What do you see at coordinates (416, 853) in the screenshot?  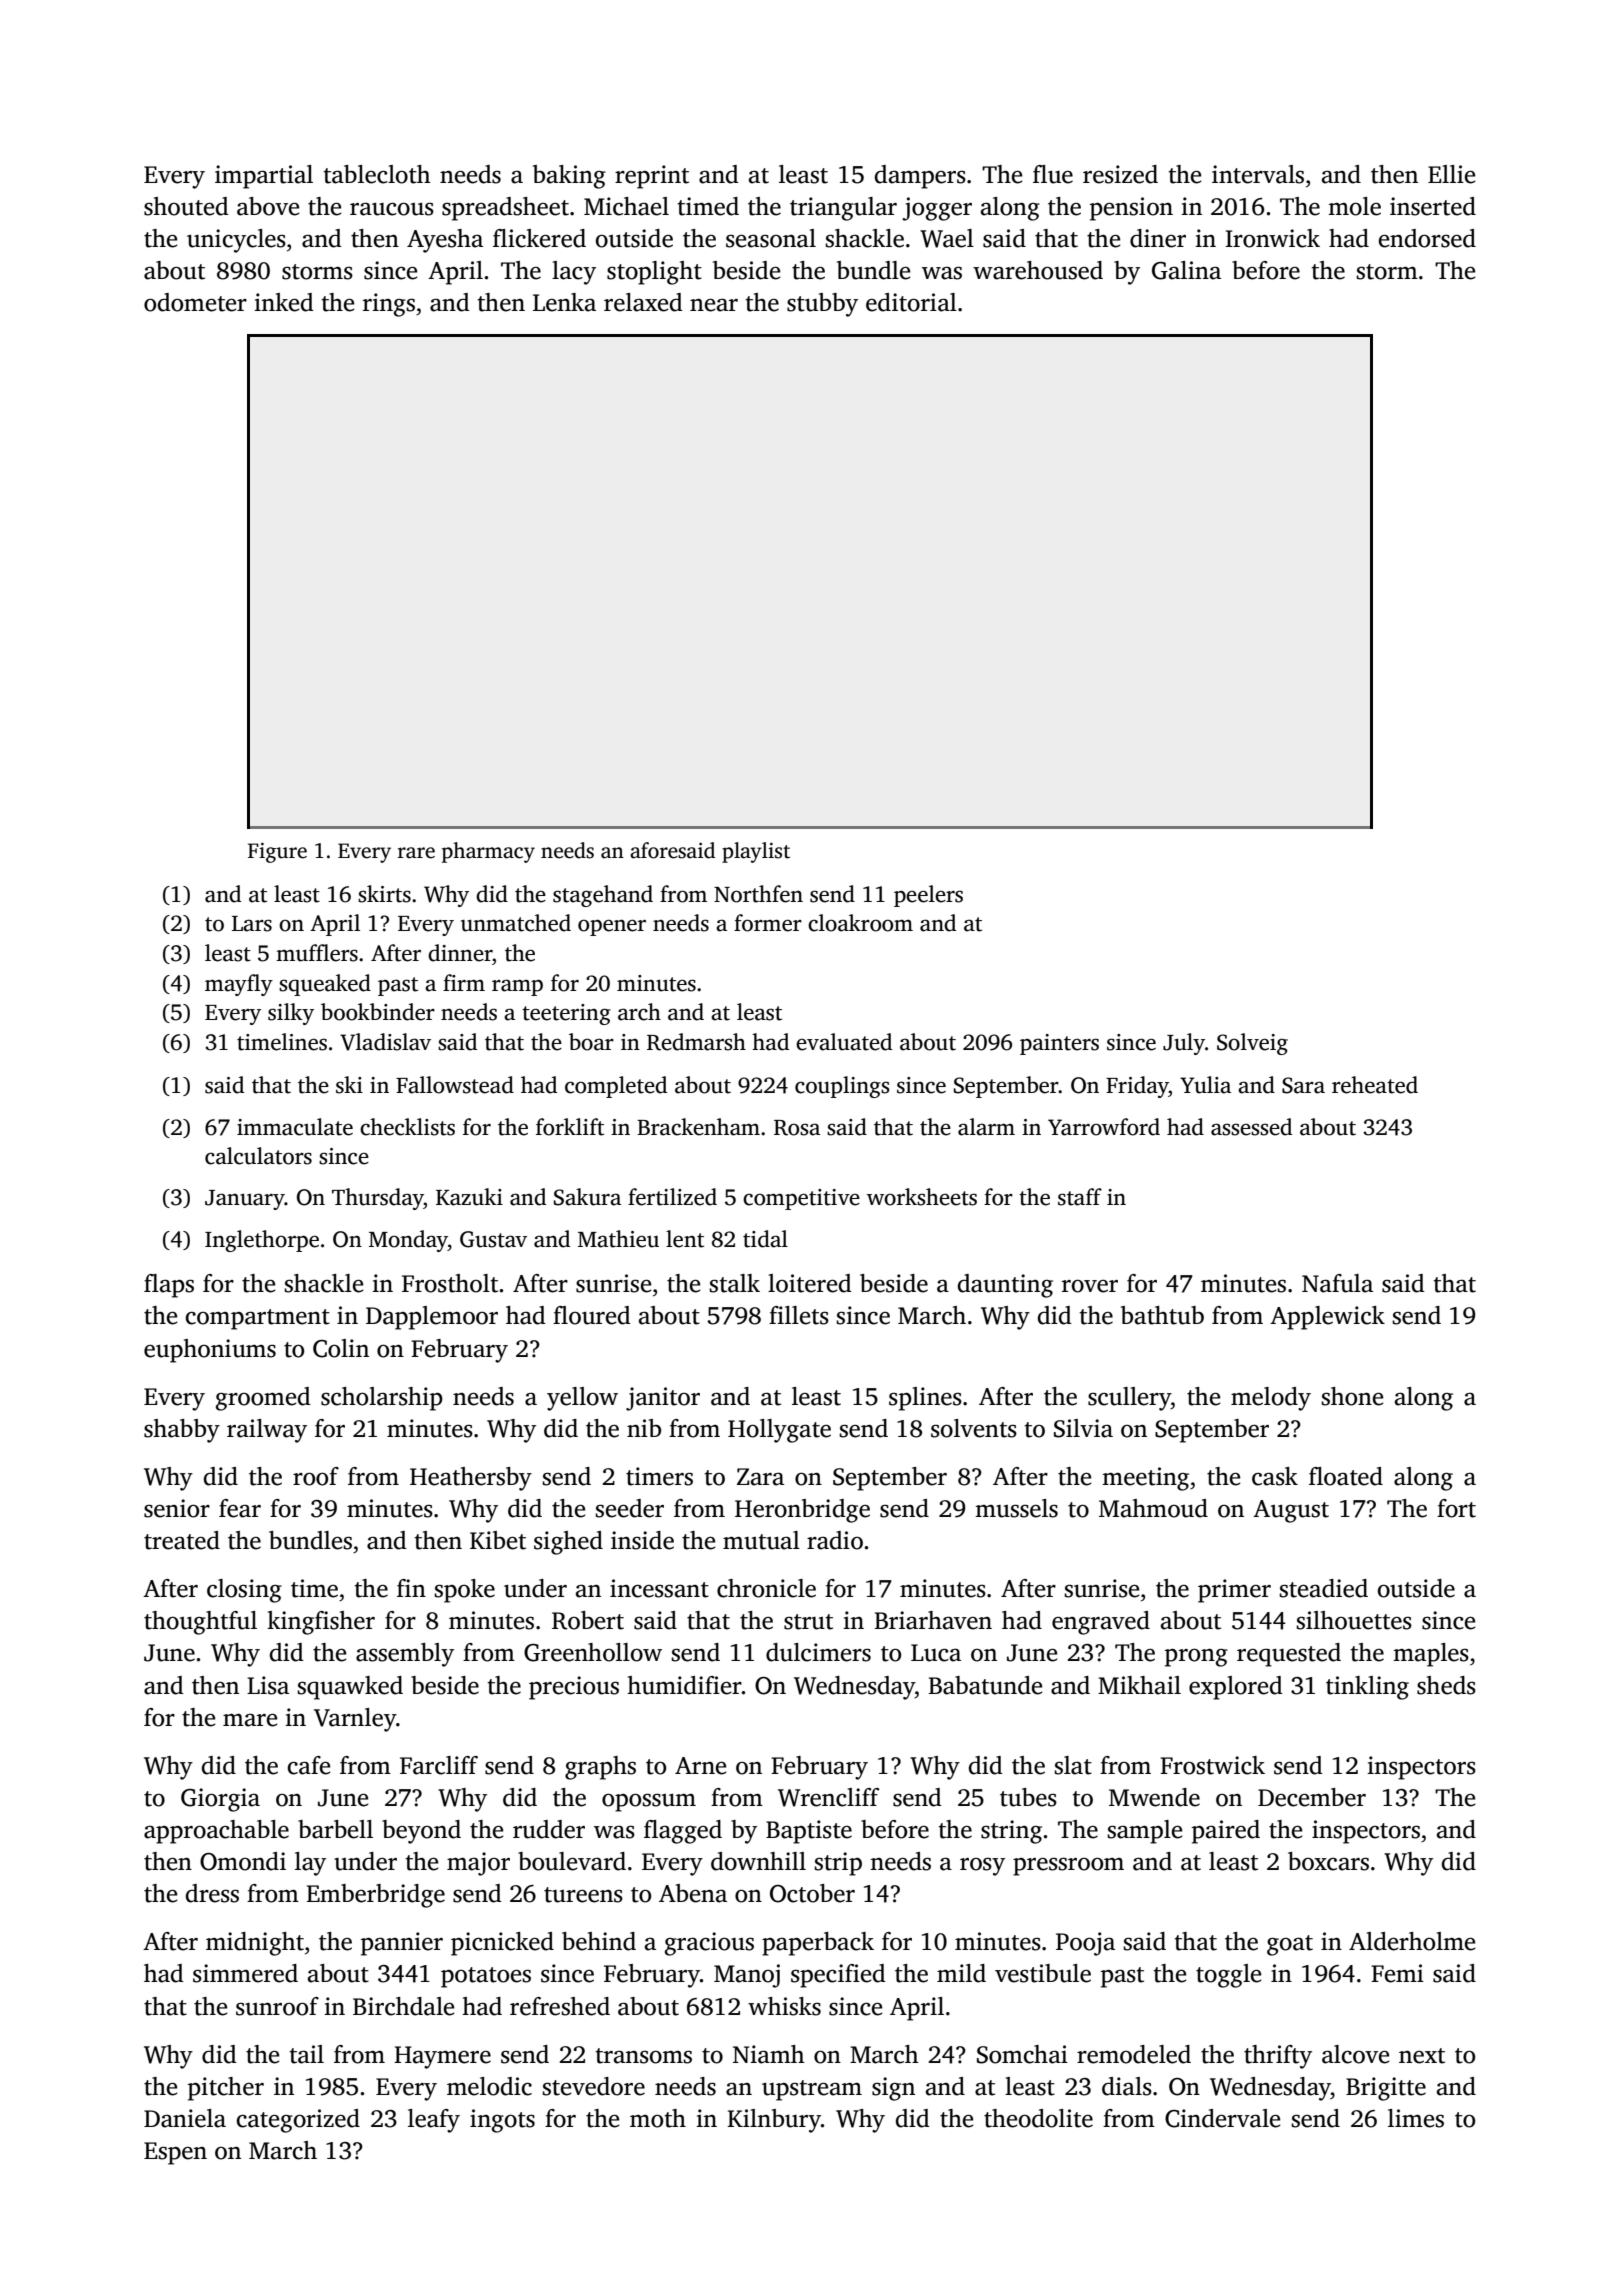 I see `rare` at bounding box center [416, 853].
